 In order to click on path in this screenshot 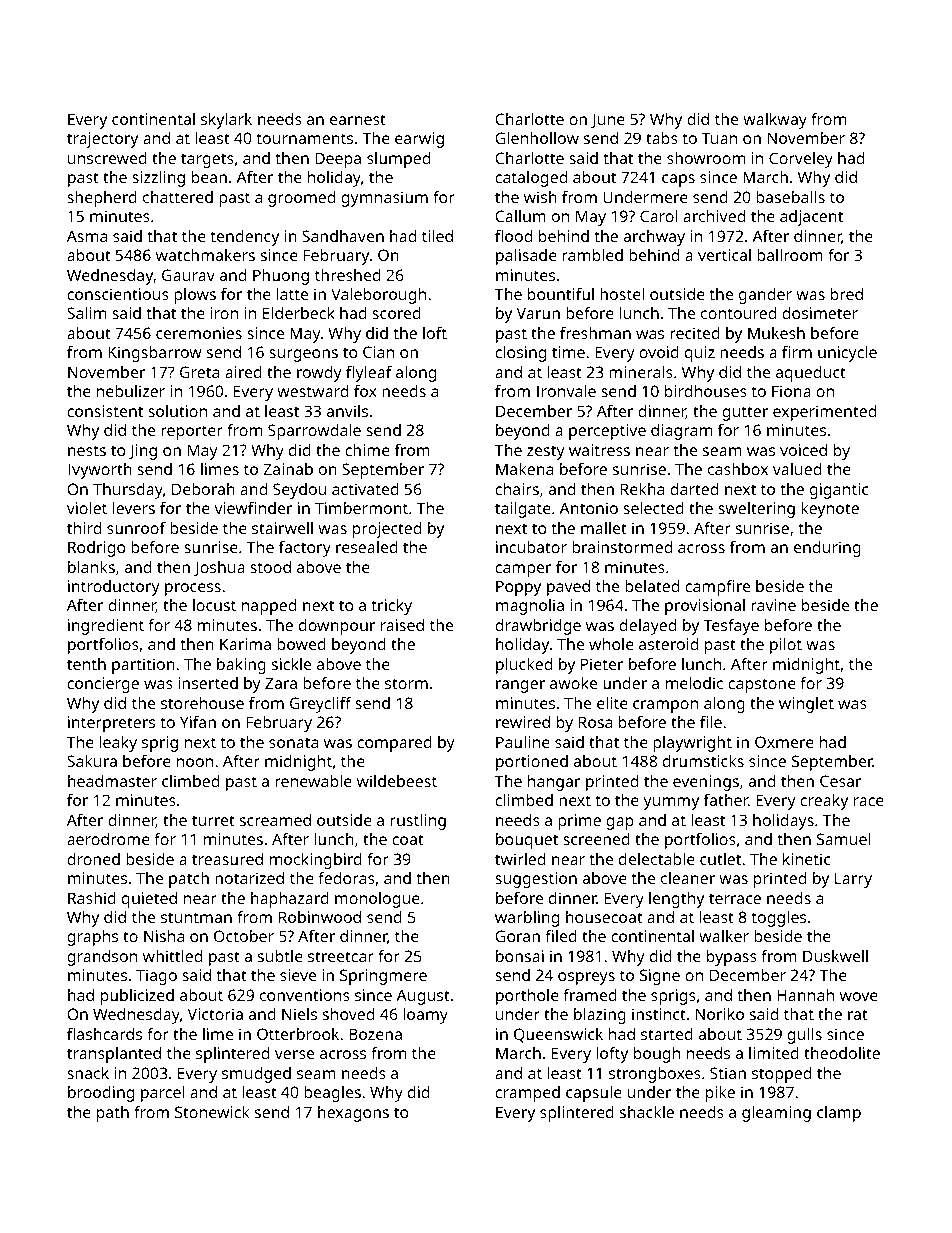, I will do `click(113, 1114)`.
